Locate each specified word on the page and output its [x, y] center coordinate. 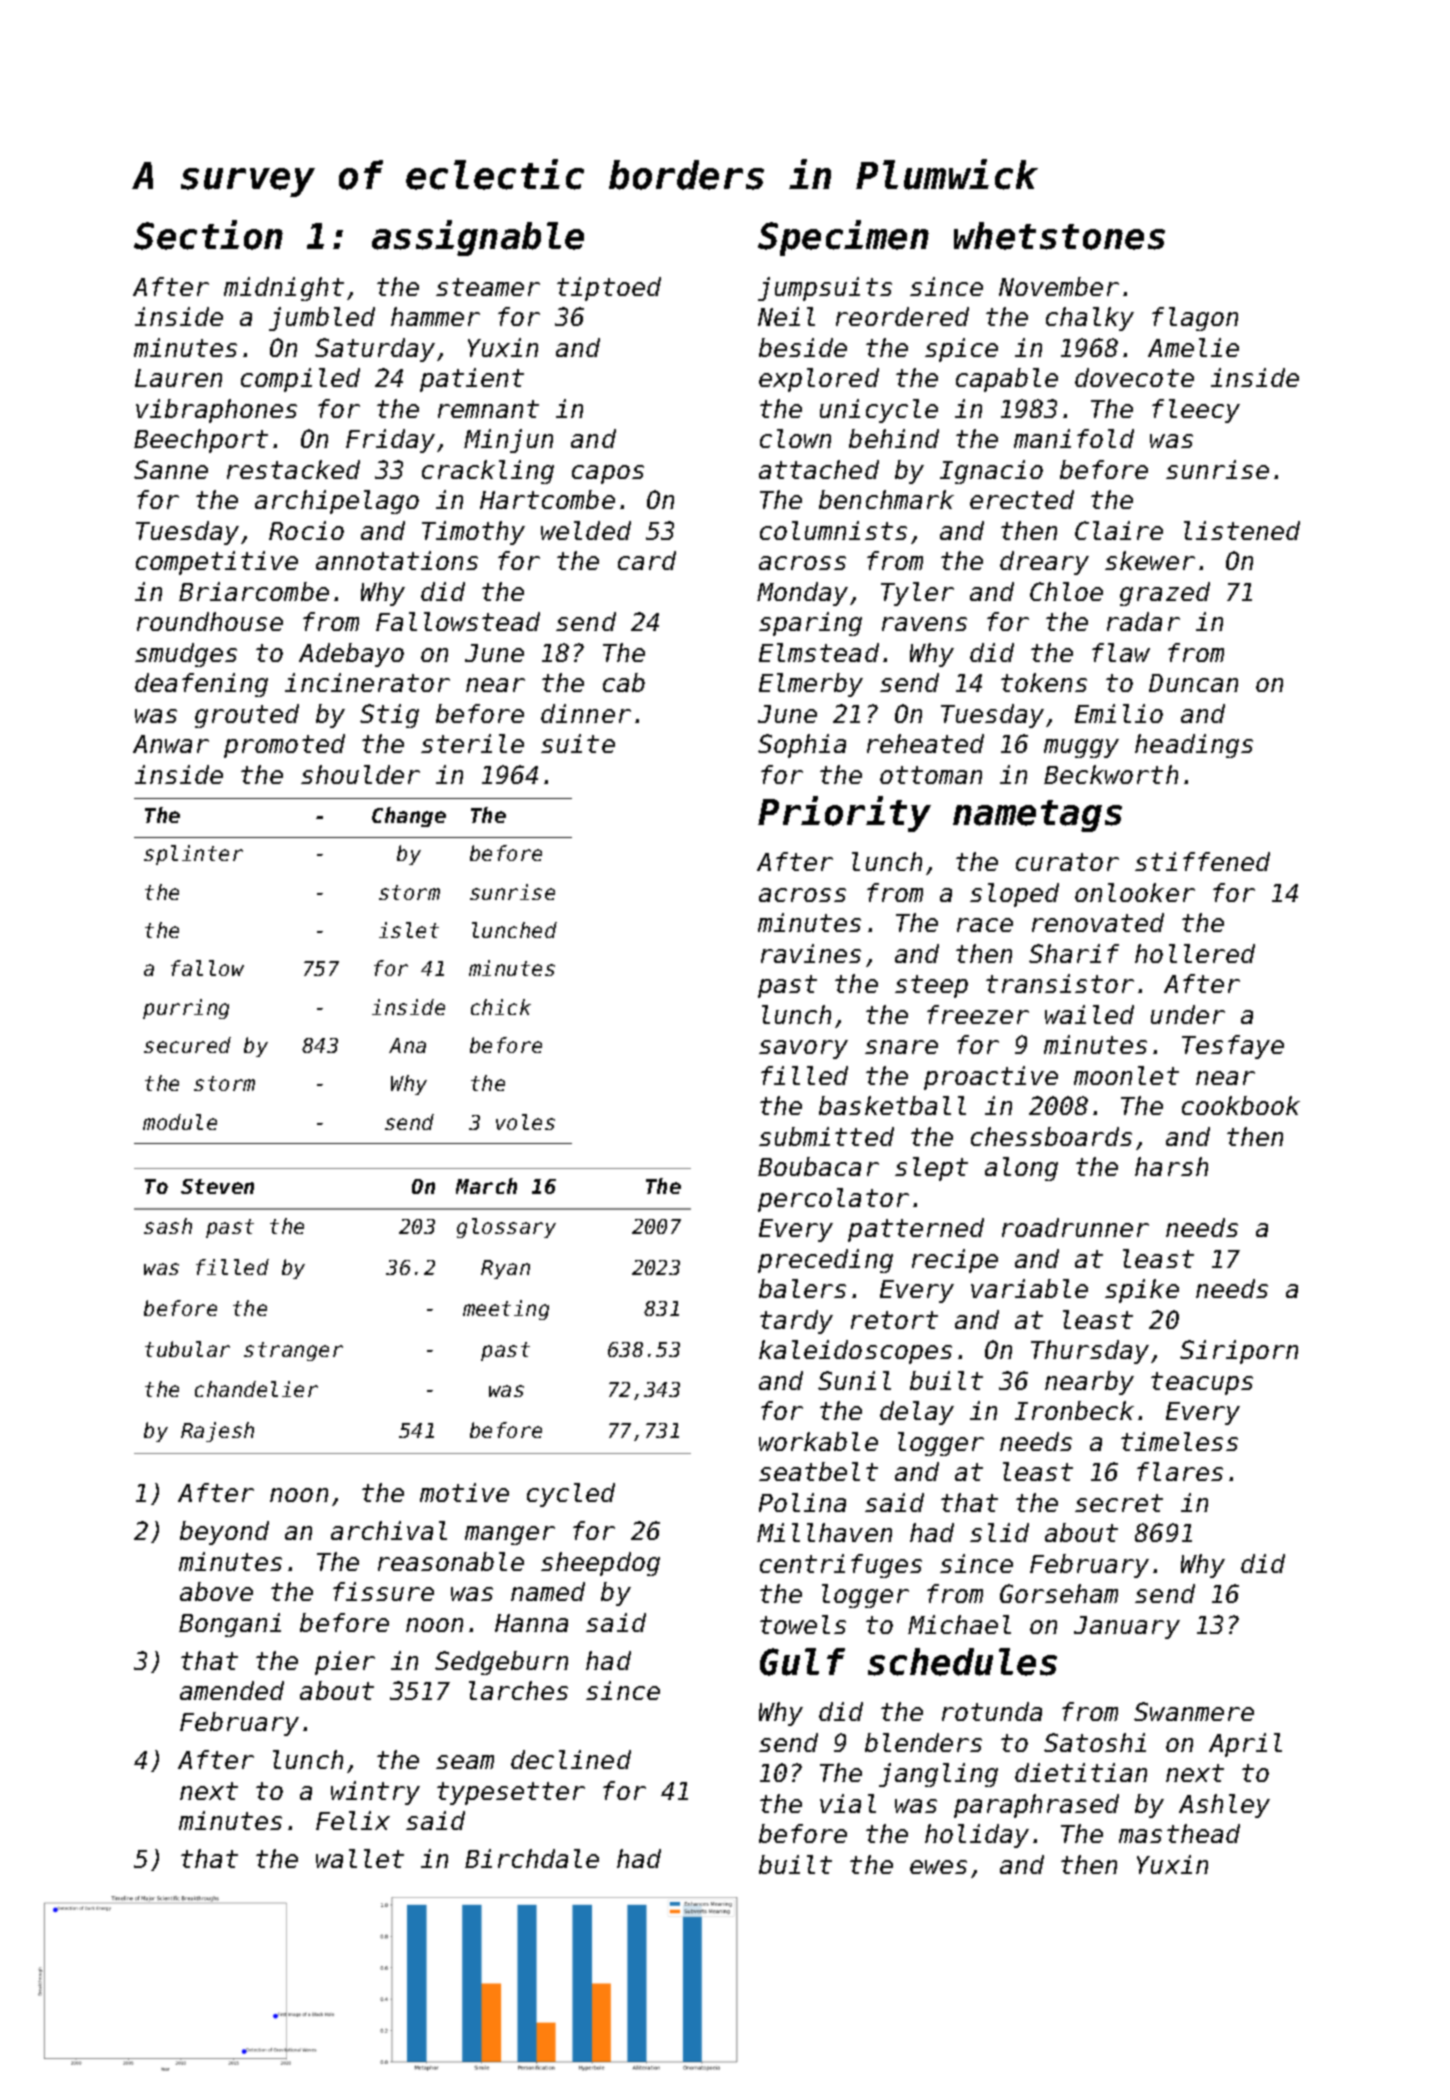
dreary [1044, 563]
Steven [217, 1186]
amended [232, 1690]
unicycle [879, 411]
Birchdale [532, 1858]
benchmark [886, 499]
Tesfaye [1233, 1047]
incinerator [367, 682]
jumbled [322, 319]
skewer [1150, 560]
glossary [506, 1228]
